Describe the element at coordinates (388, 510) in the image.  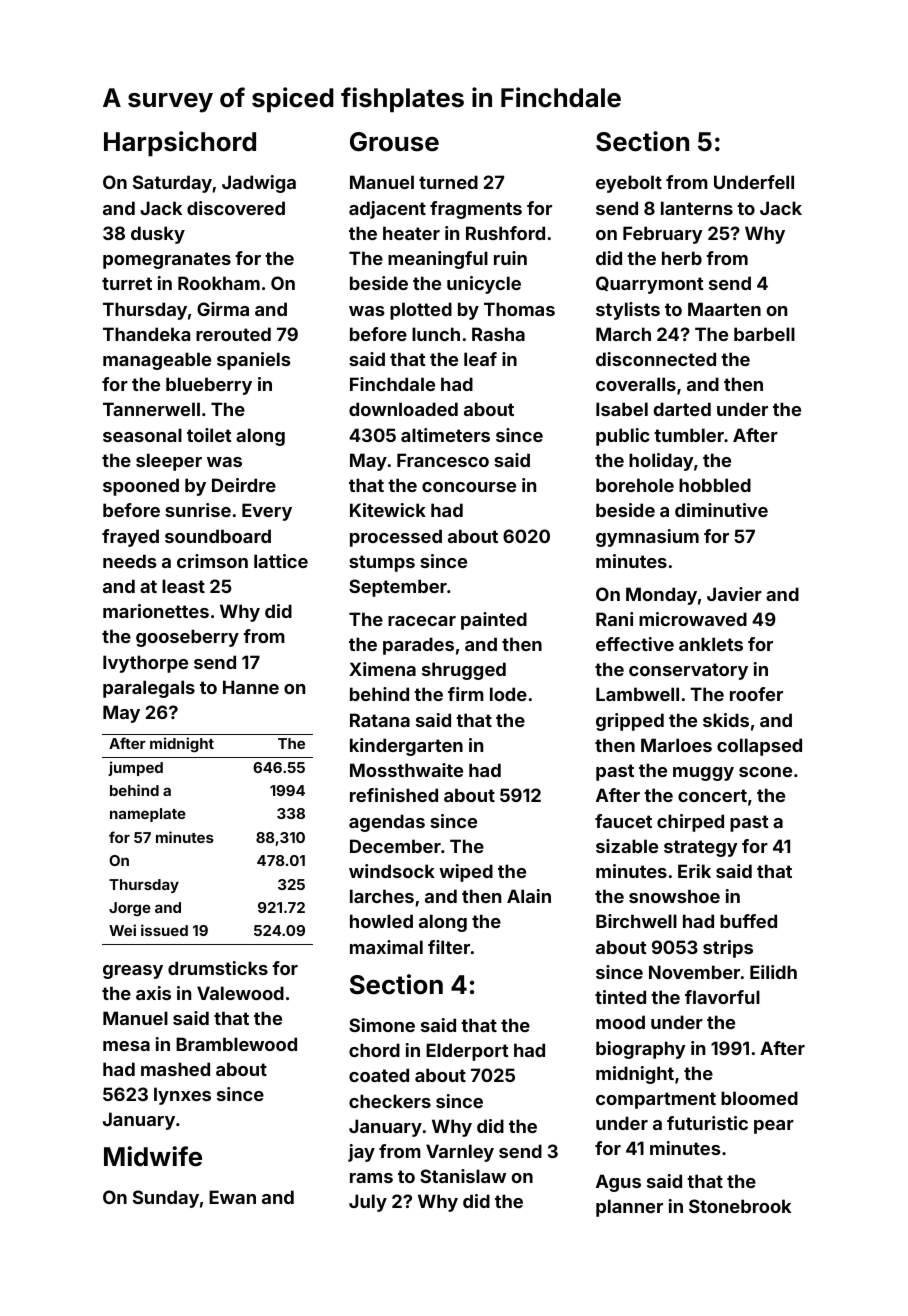
I see `Kitewick` at that location.
